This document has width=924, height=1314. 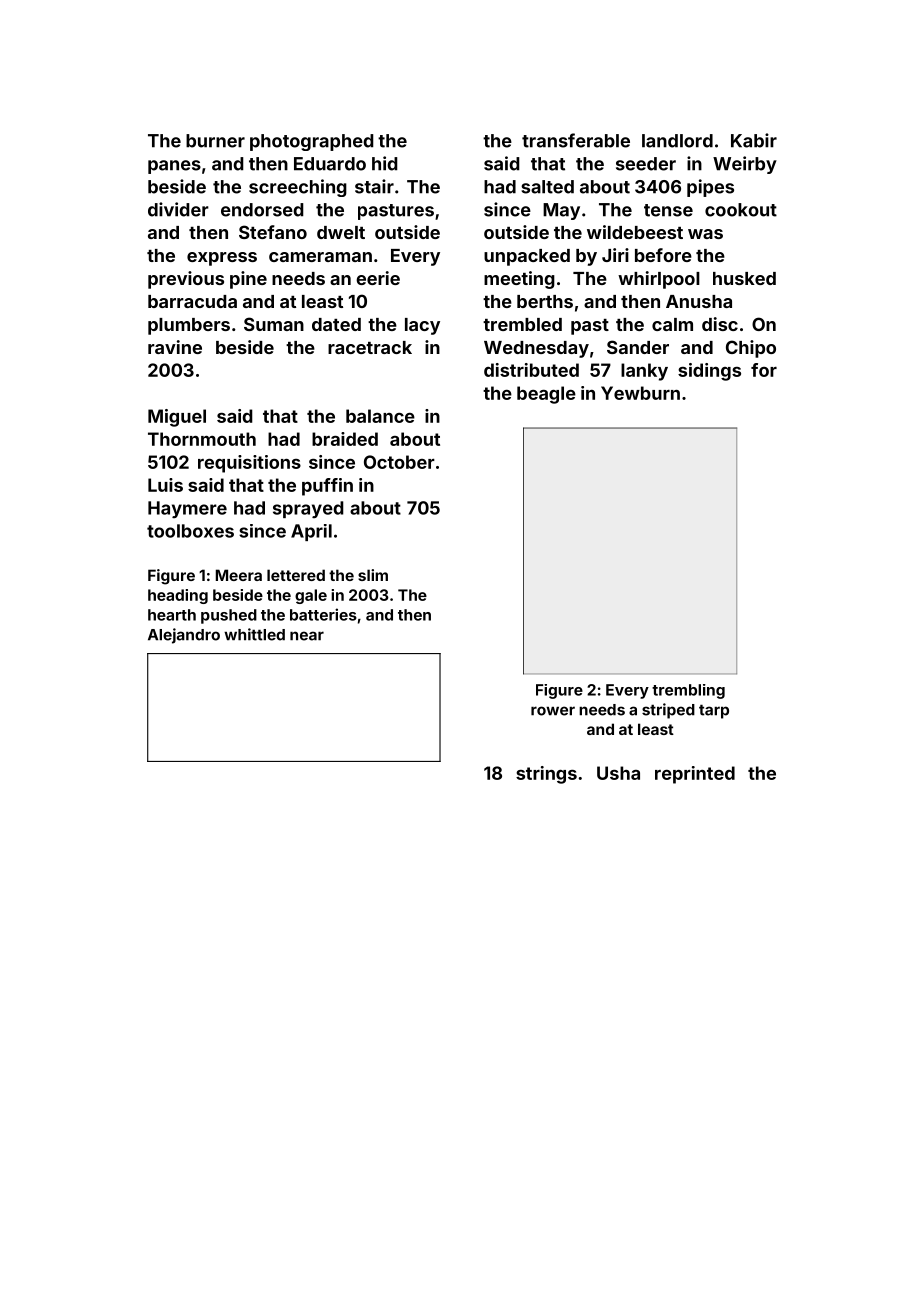 I want to click on Suman, so click(x=274, y=324).
